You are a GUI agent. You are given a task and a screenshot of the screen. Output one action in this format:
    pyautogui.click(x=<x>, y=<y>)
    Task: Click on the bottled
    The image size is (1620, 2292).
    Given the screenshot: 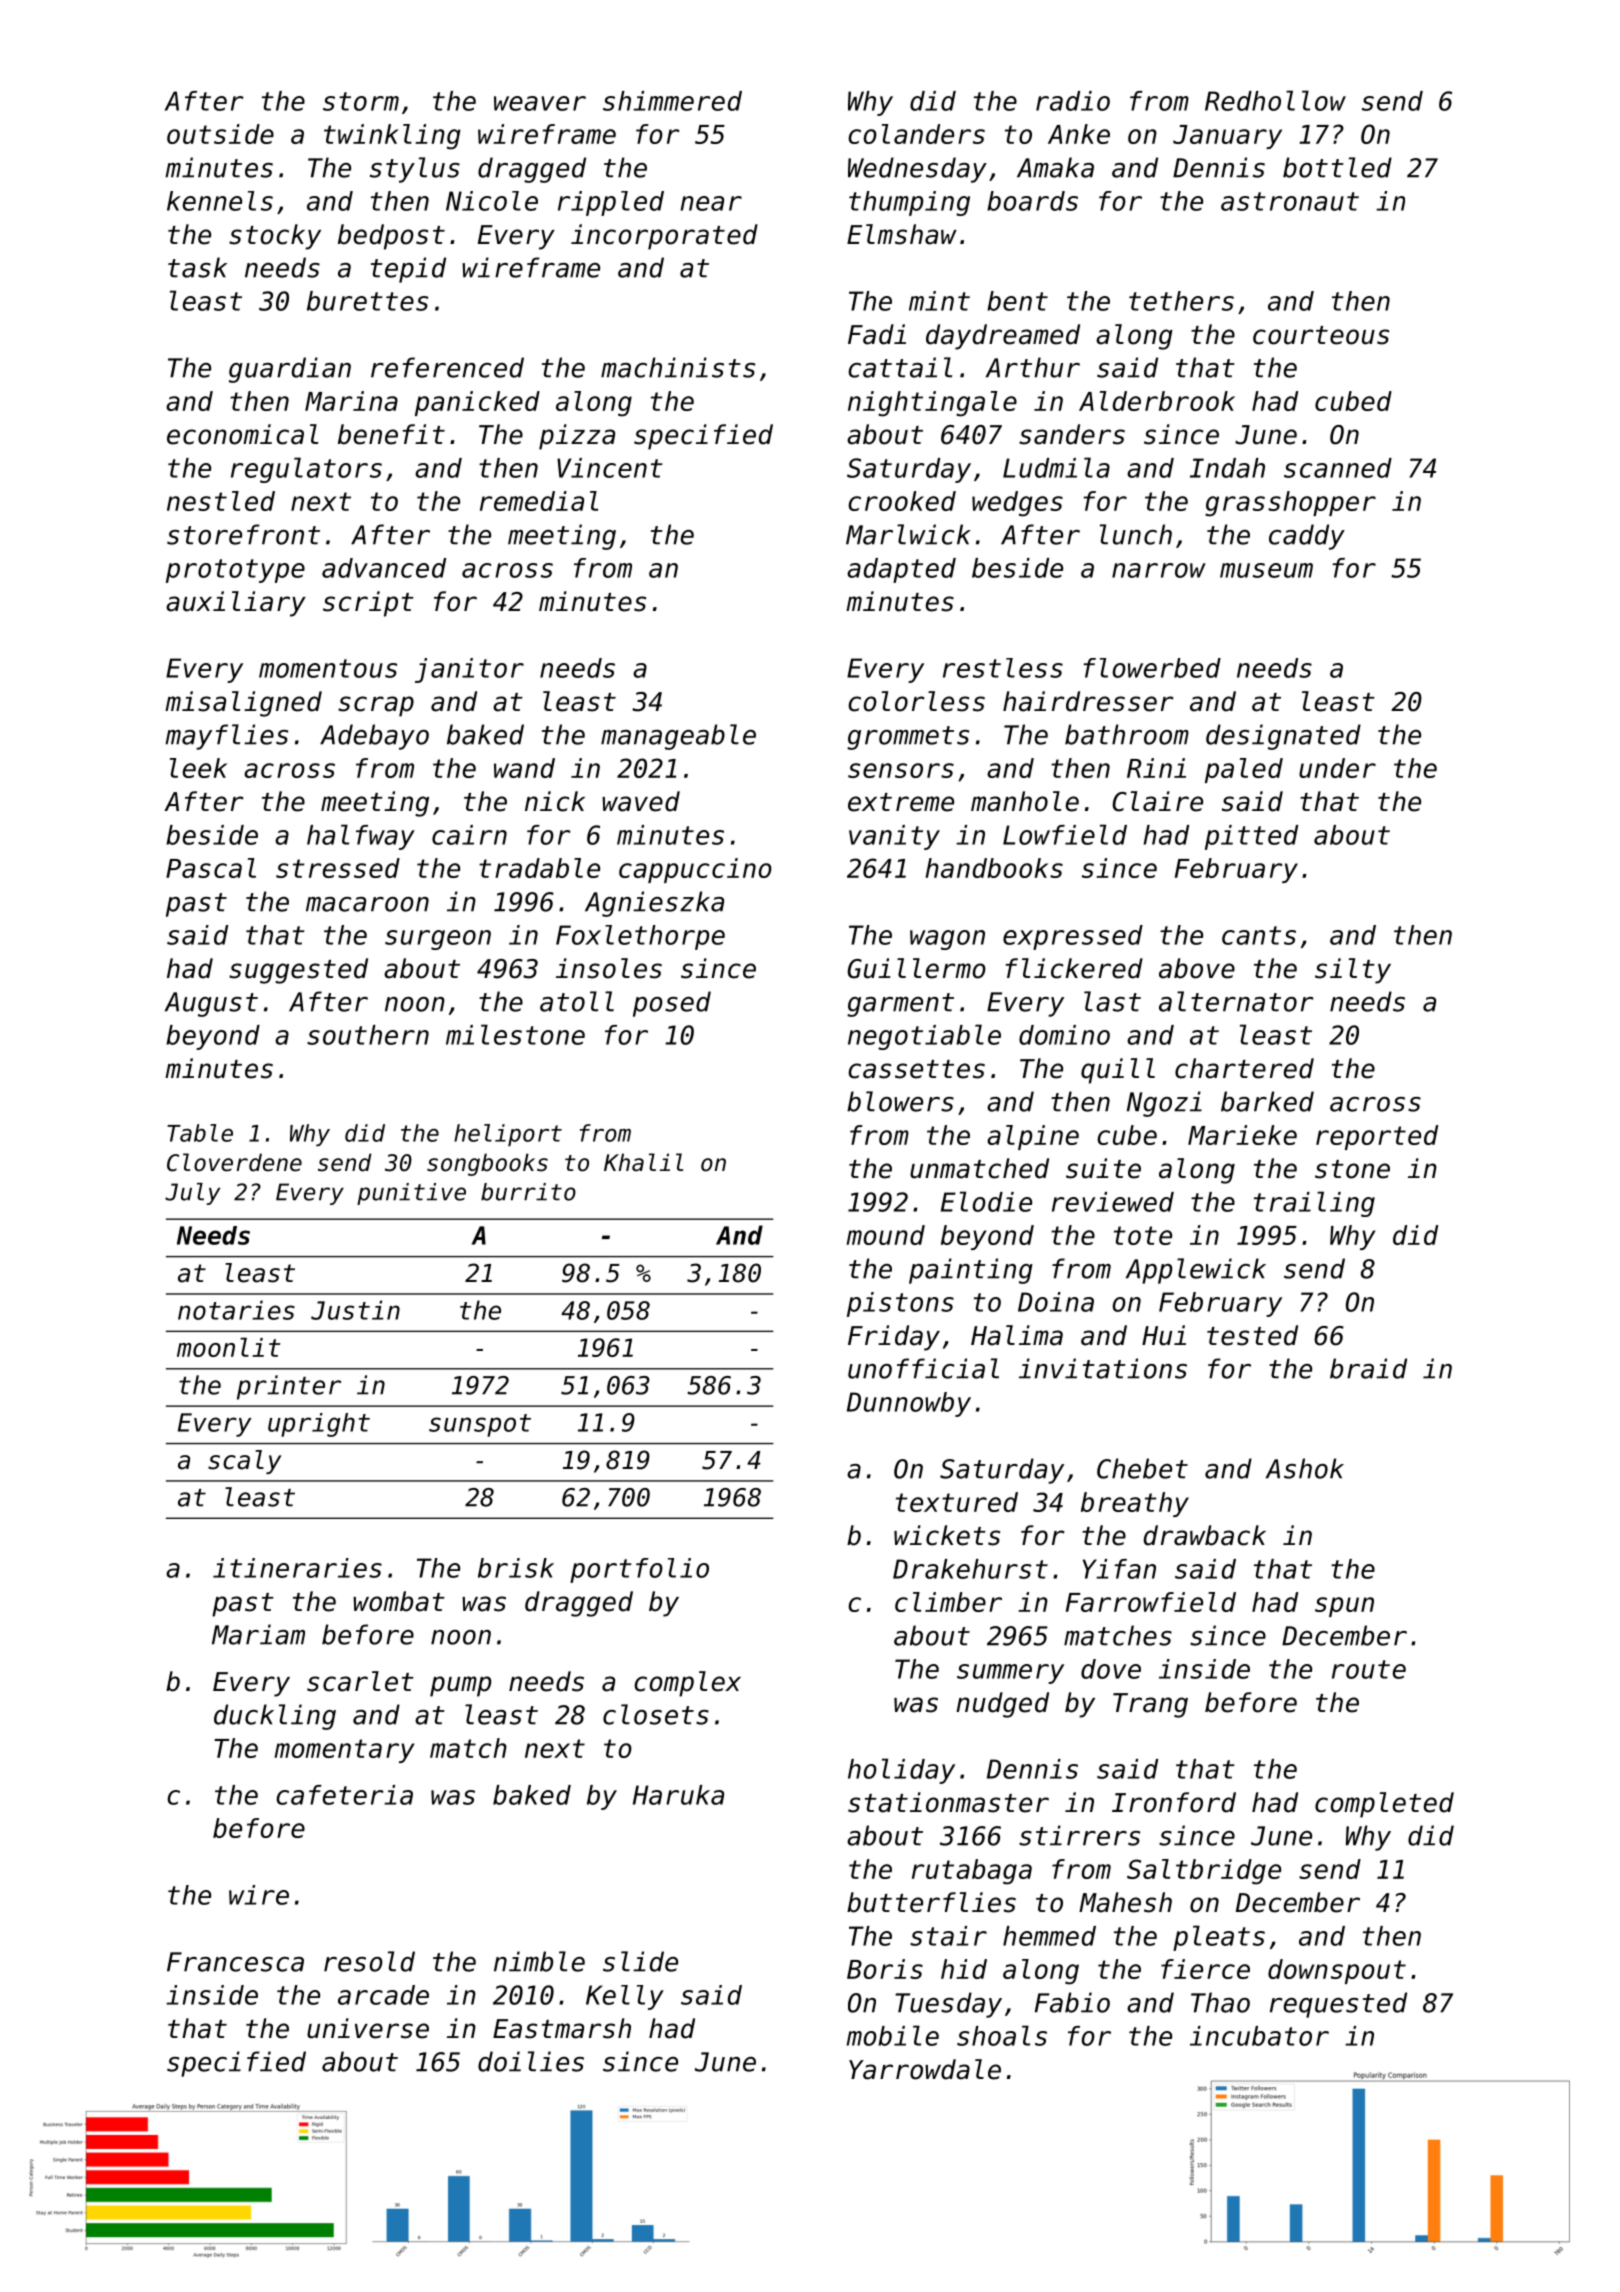 What is the action you would take?
    pyautogui.click(x=1337, y=167)
